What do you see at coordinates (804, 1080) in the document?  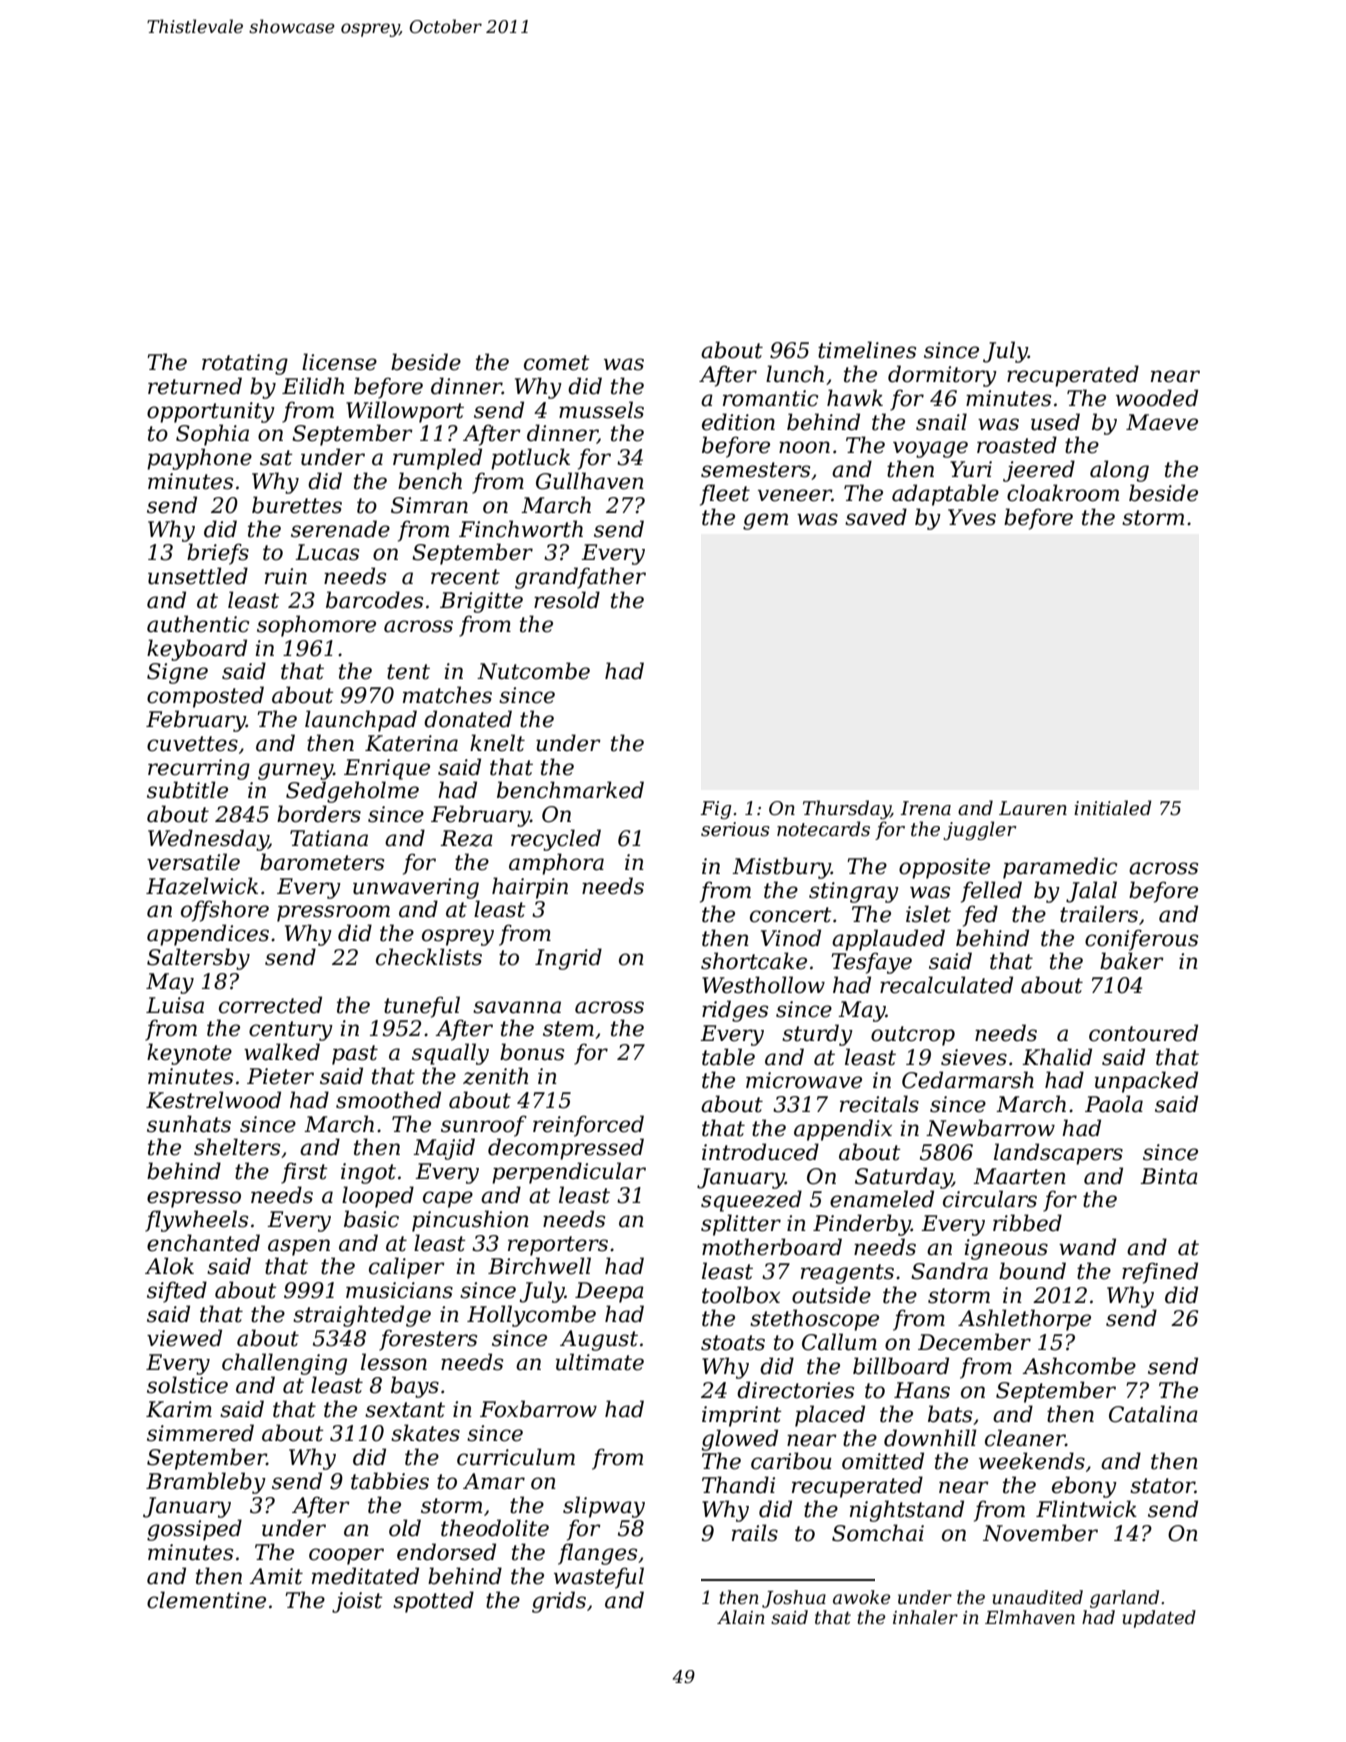 I see `microwave` at bounding box center [804, 1080].
